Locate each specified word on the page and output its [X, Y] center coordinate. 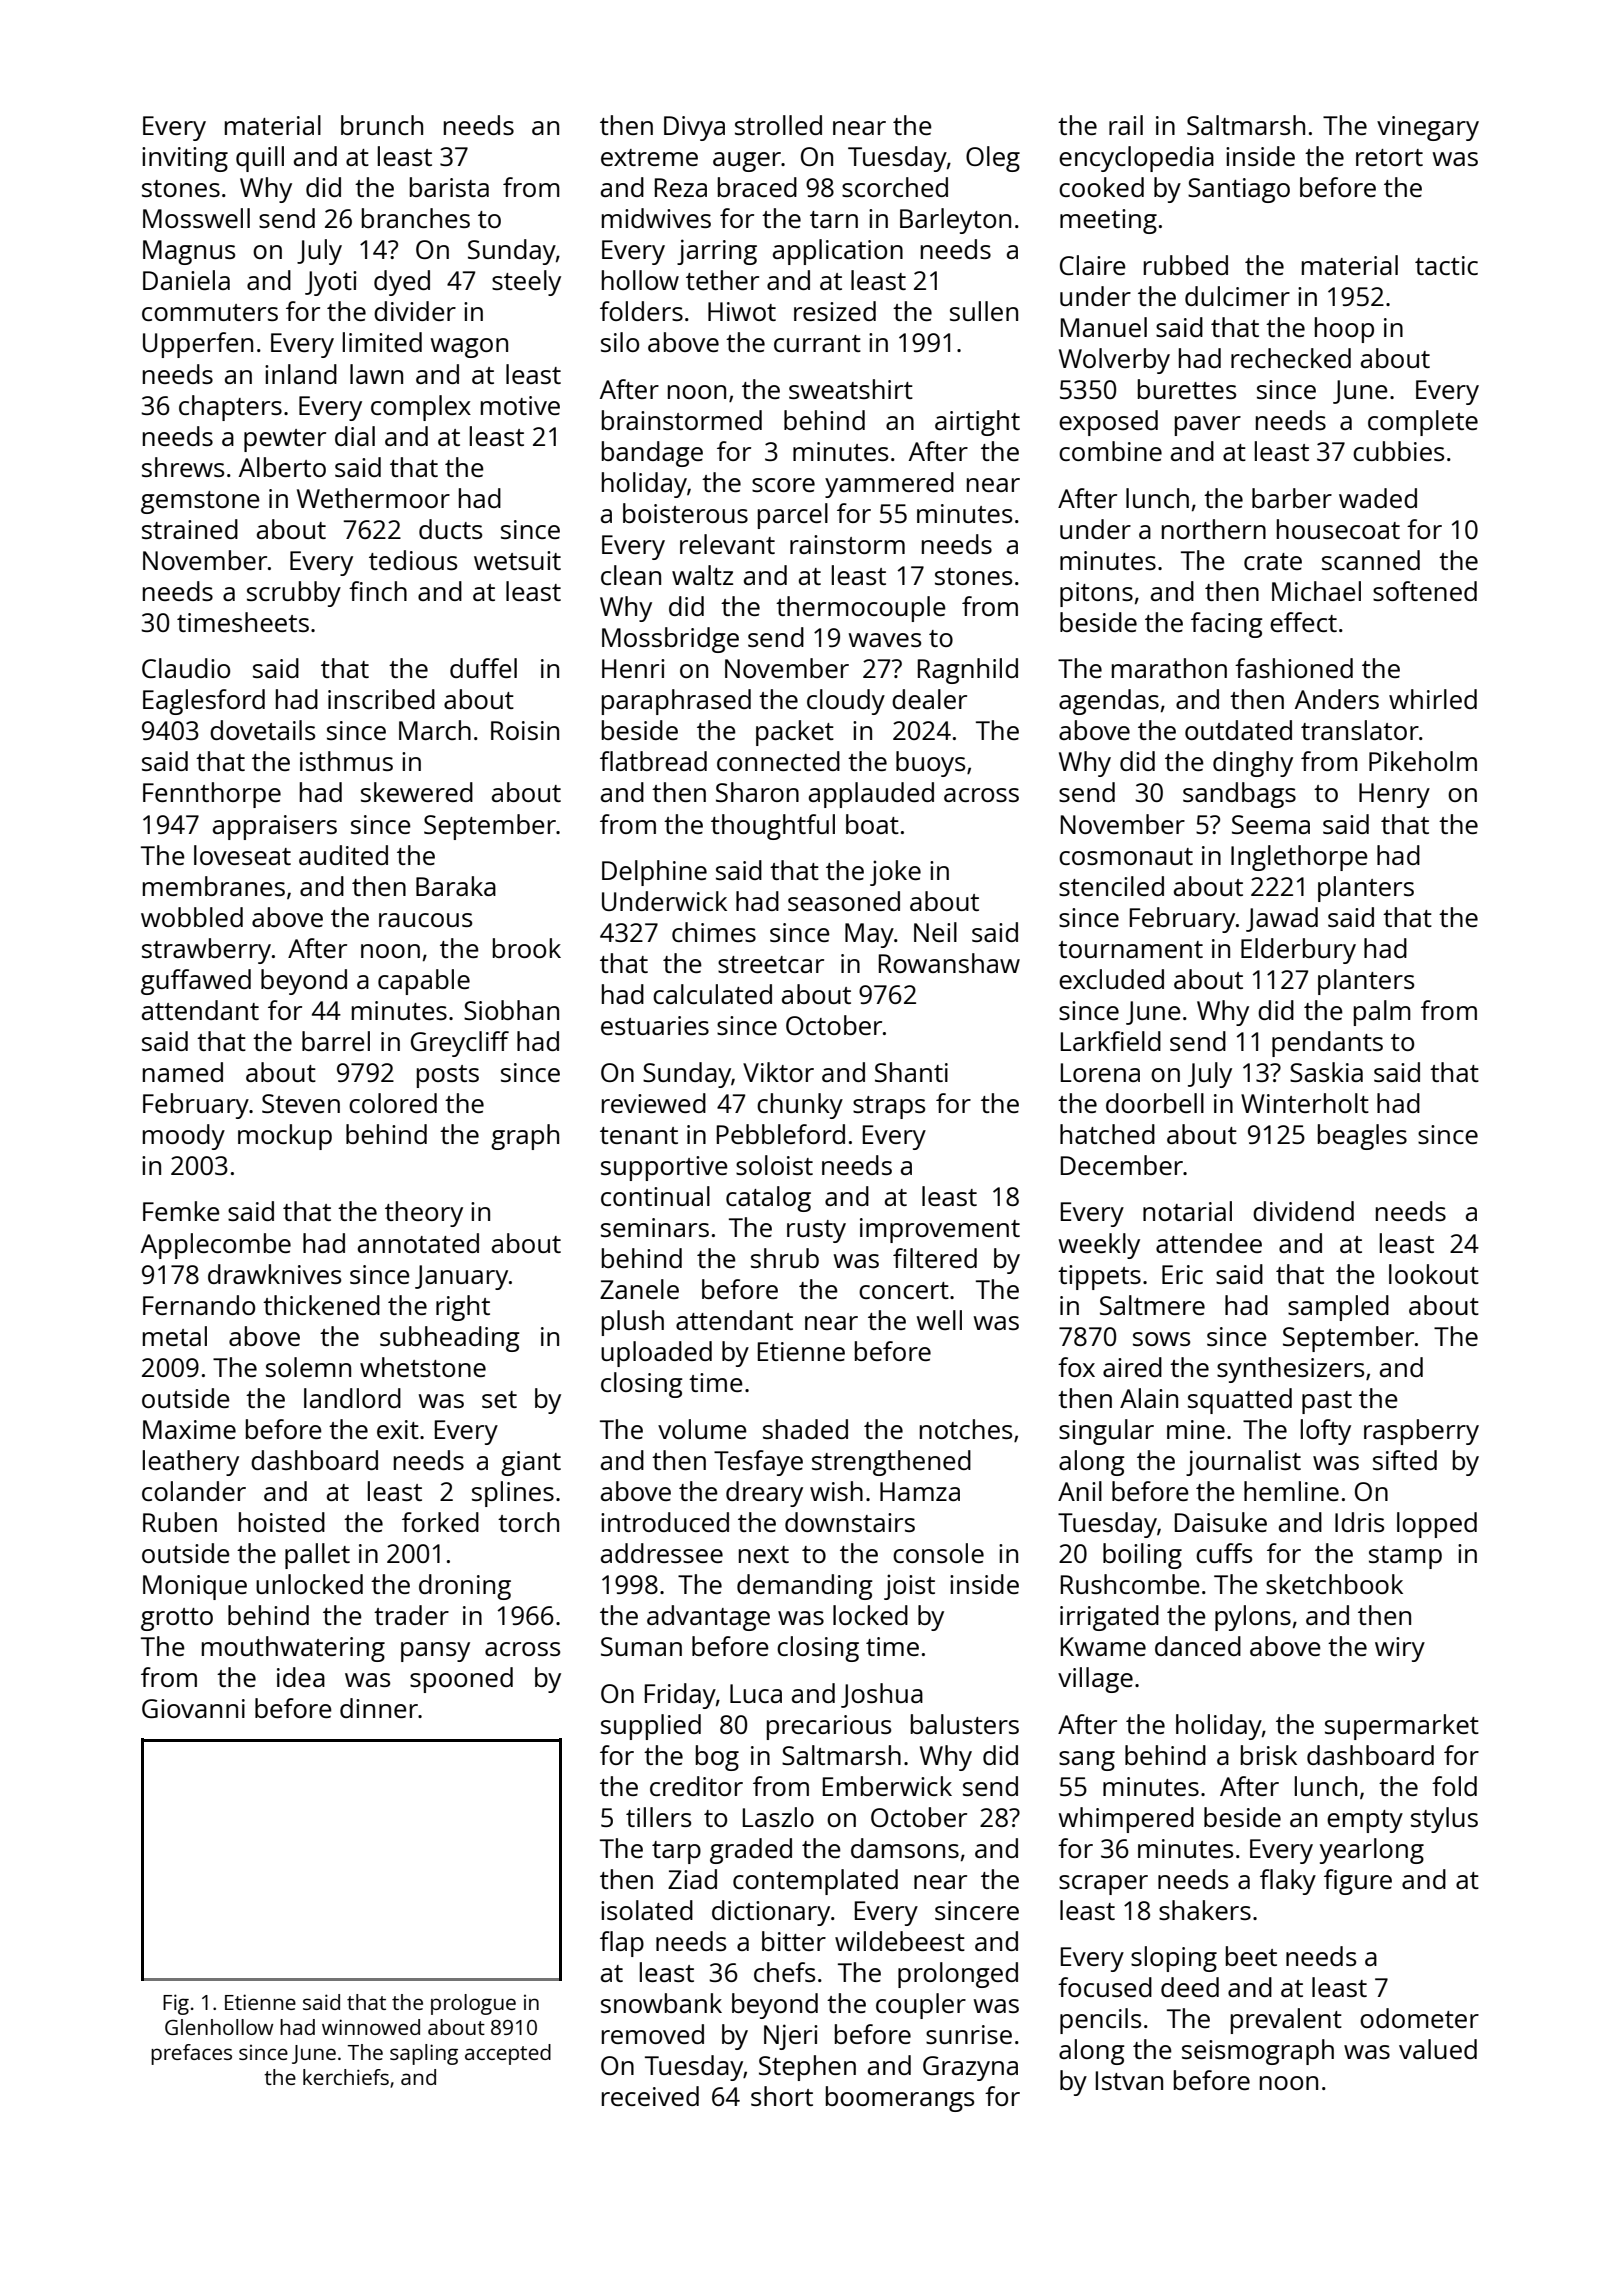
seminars [655, 1227]
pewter [285, 440]
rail [1126, 125]
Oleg [993, 159]
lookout [1434, 1274]
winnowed [371, 2027]
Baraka [456, 886]
